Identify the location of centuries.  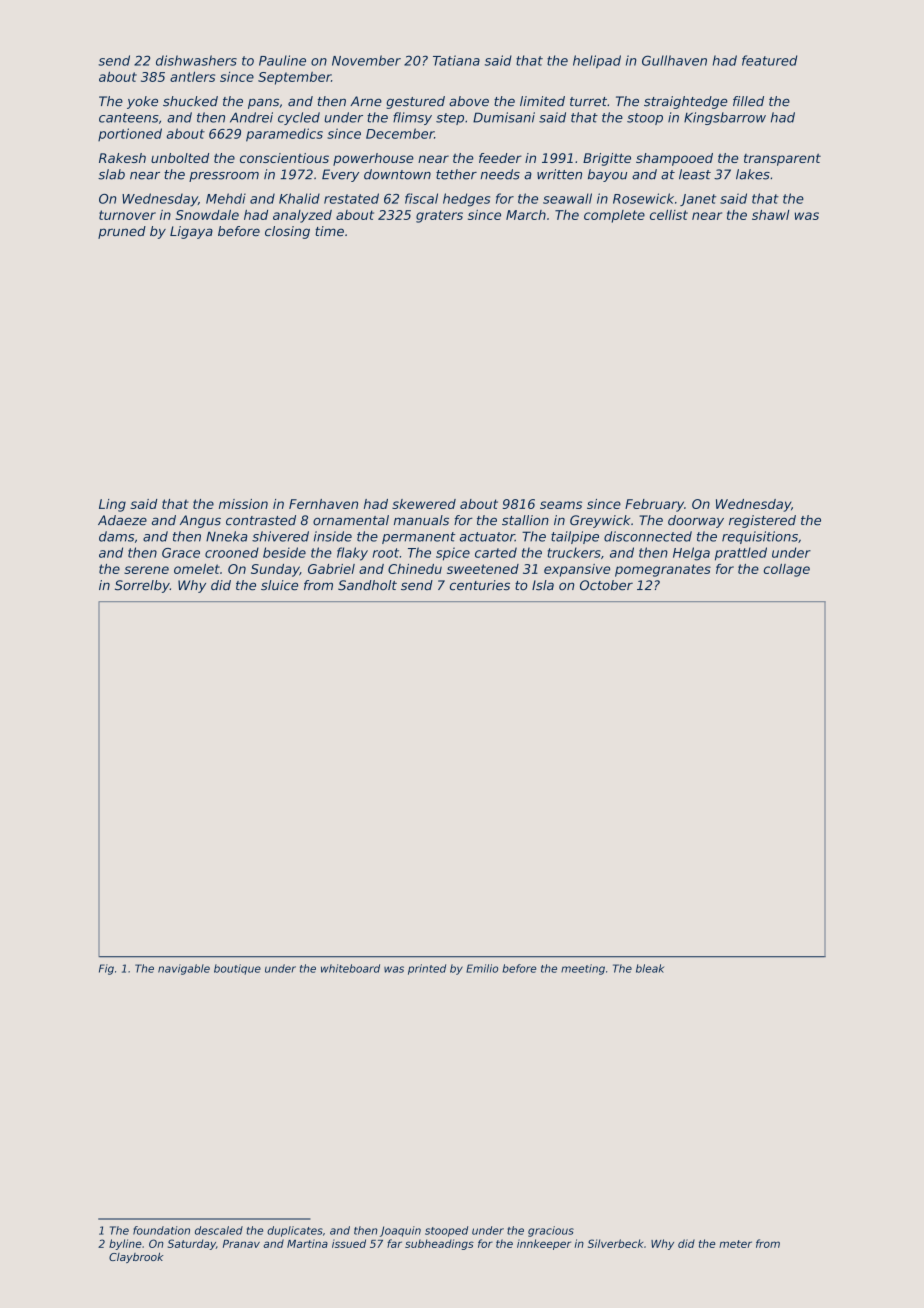
(480, 585).
